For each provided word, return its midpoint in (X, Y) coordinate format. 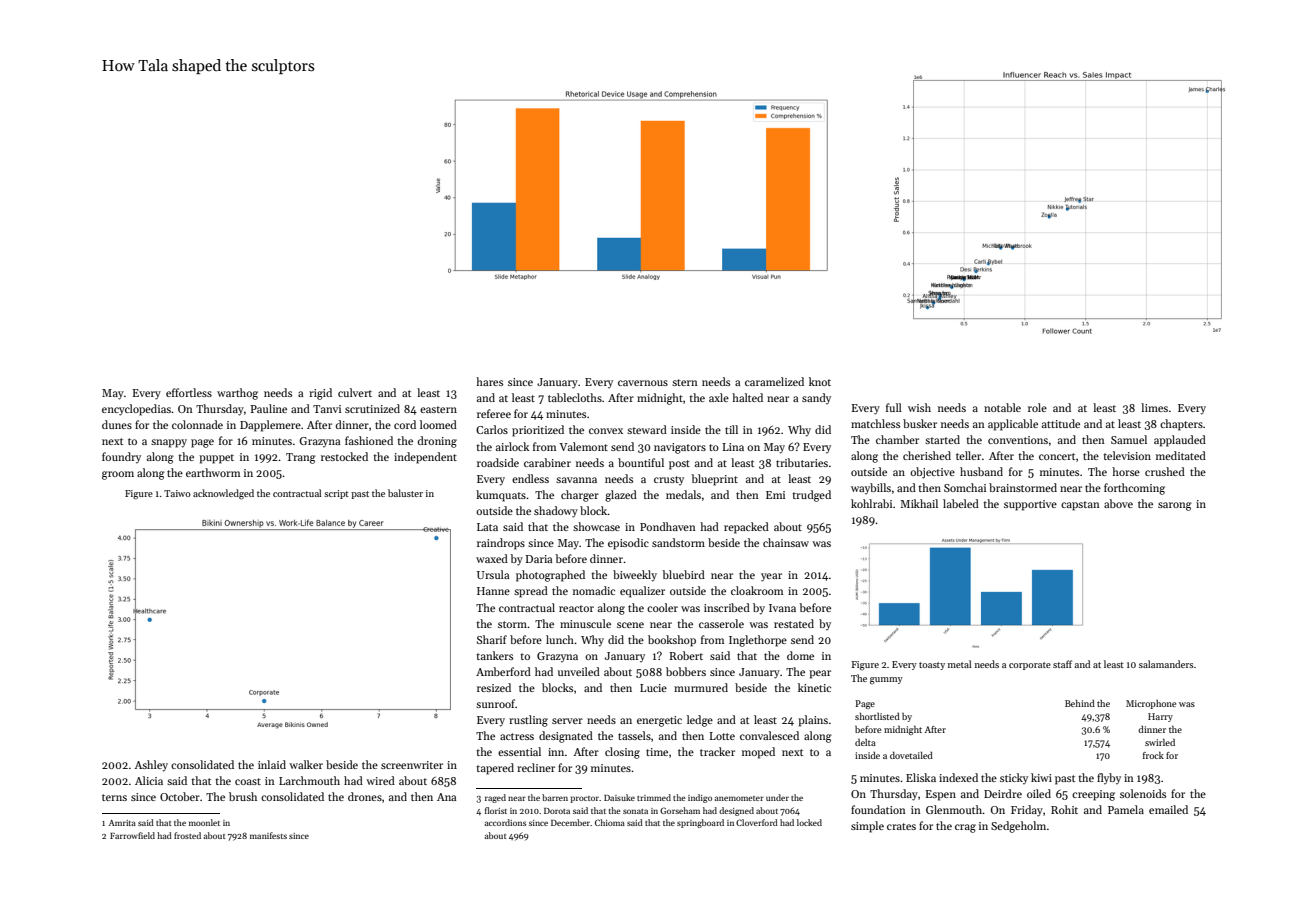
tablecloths (575, 397)
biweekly (635, 576)
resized (494, 687)
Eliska (921, 777)
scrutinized (372, 408)
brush (243, 796)
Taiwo (177, 493)
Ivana (782, 608)
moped (758, 753)
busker (920, 423)
